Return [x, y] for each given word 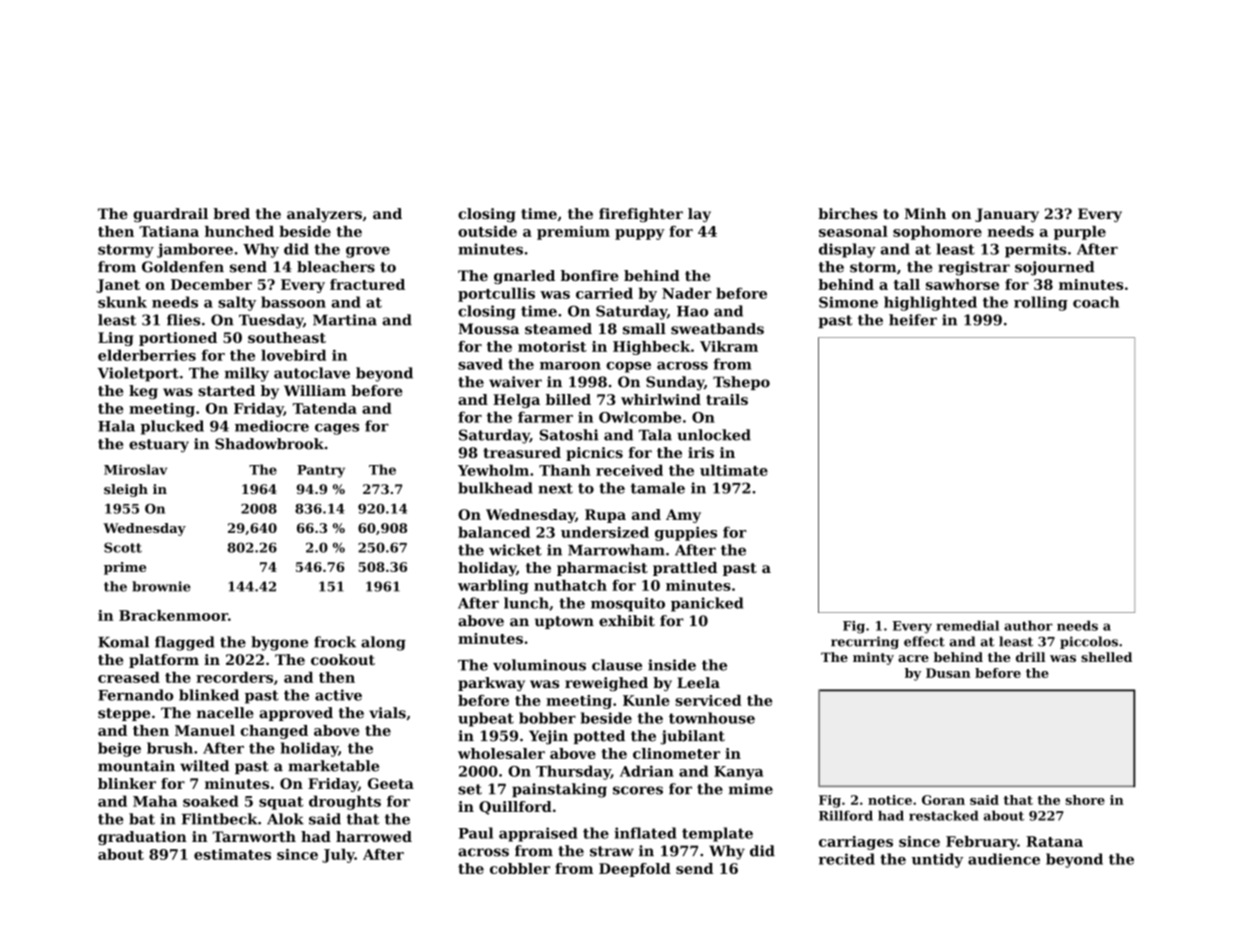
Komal [123, 642]
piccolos [1089, 642]
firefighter [641, 215]
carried [604, 293]
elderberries [147, 355]
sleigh [126, 490]
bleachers [336, 267]
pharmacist [602, 569]
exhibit [627, 621]
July [338, 856]
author [1028, 626]
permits [1036, 250]
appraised [538, 834]
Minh [925, 213]
